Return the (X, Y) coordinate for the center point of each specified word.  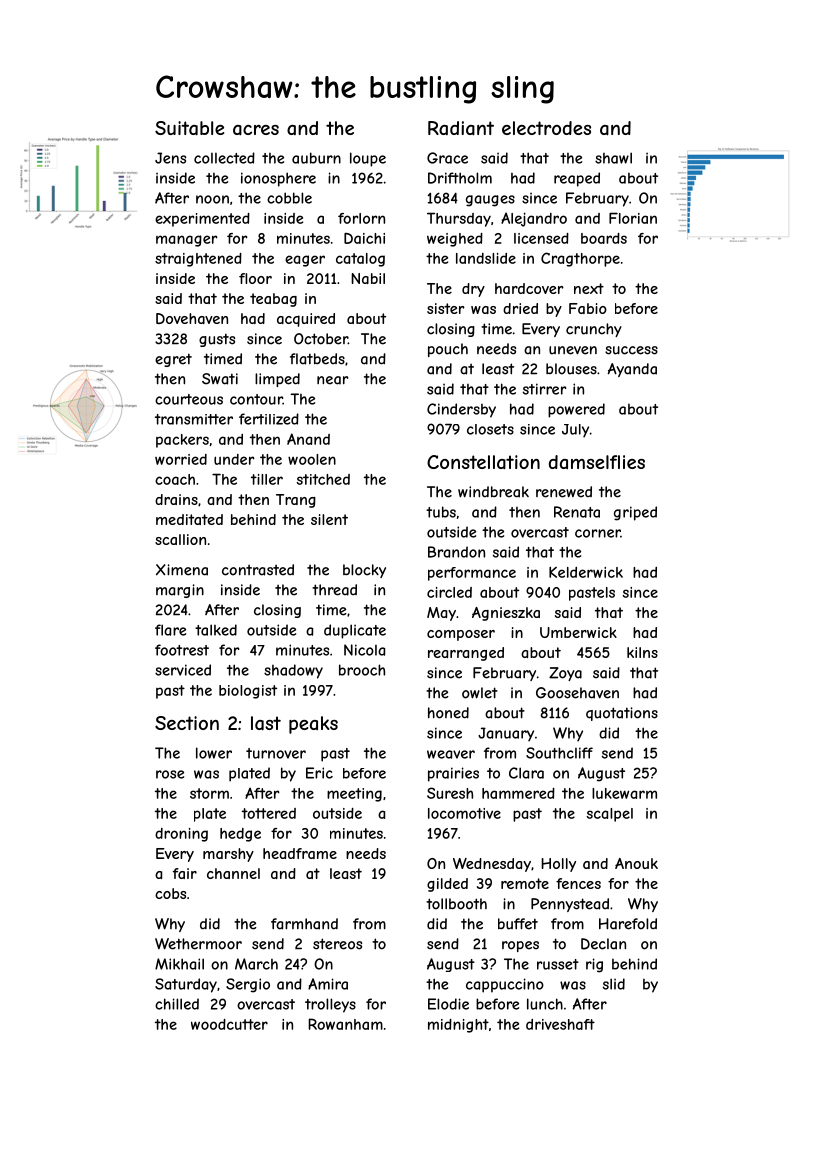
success (631, 350)
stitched (323, 479)
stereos (337, 944)
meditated (189, 519)
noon (212, 199)
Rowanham (345, 1024)
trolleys (330, 1005)
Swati (220, 379)
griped (635, 513)
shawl (613, 158)
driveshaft (560, 1024)
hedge (240, 835)
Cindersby (461, 410)
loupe (368, 159)
